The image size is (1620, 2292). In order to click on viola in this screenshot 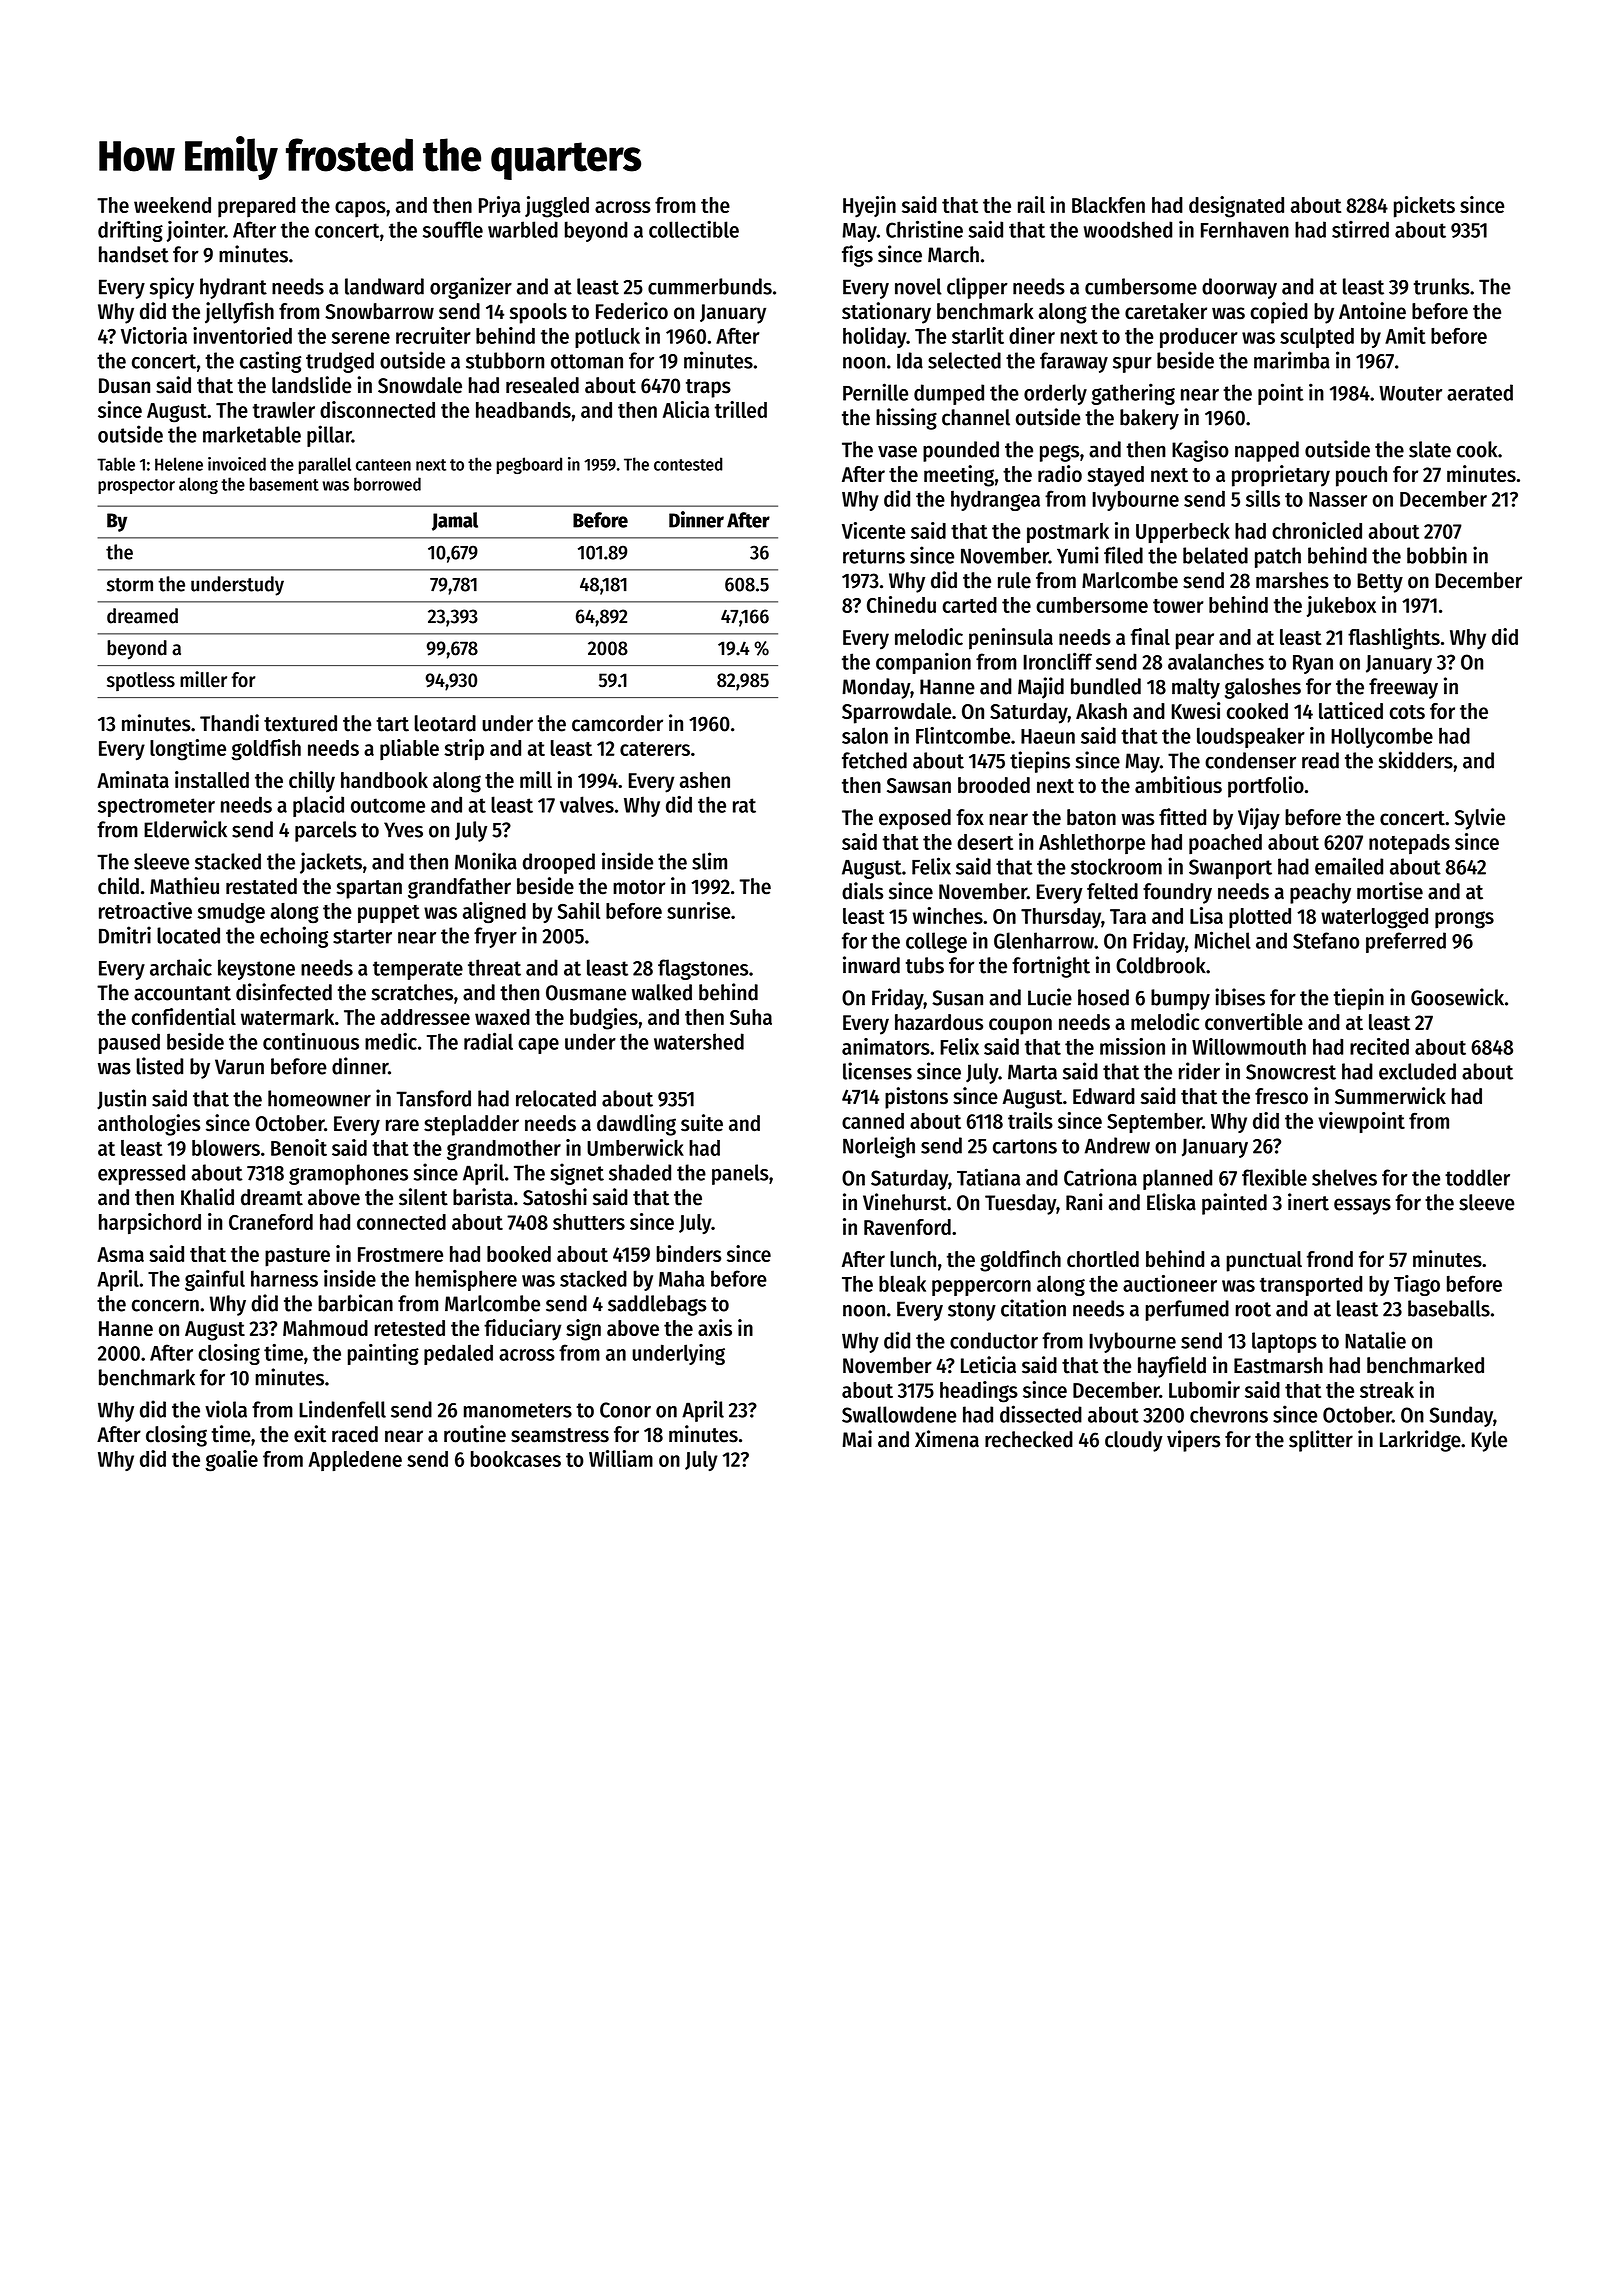, I will do `click(226, 1409)`.
